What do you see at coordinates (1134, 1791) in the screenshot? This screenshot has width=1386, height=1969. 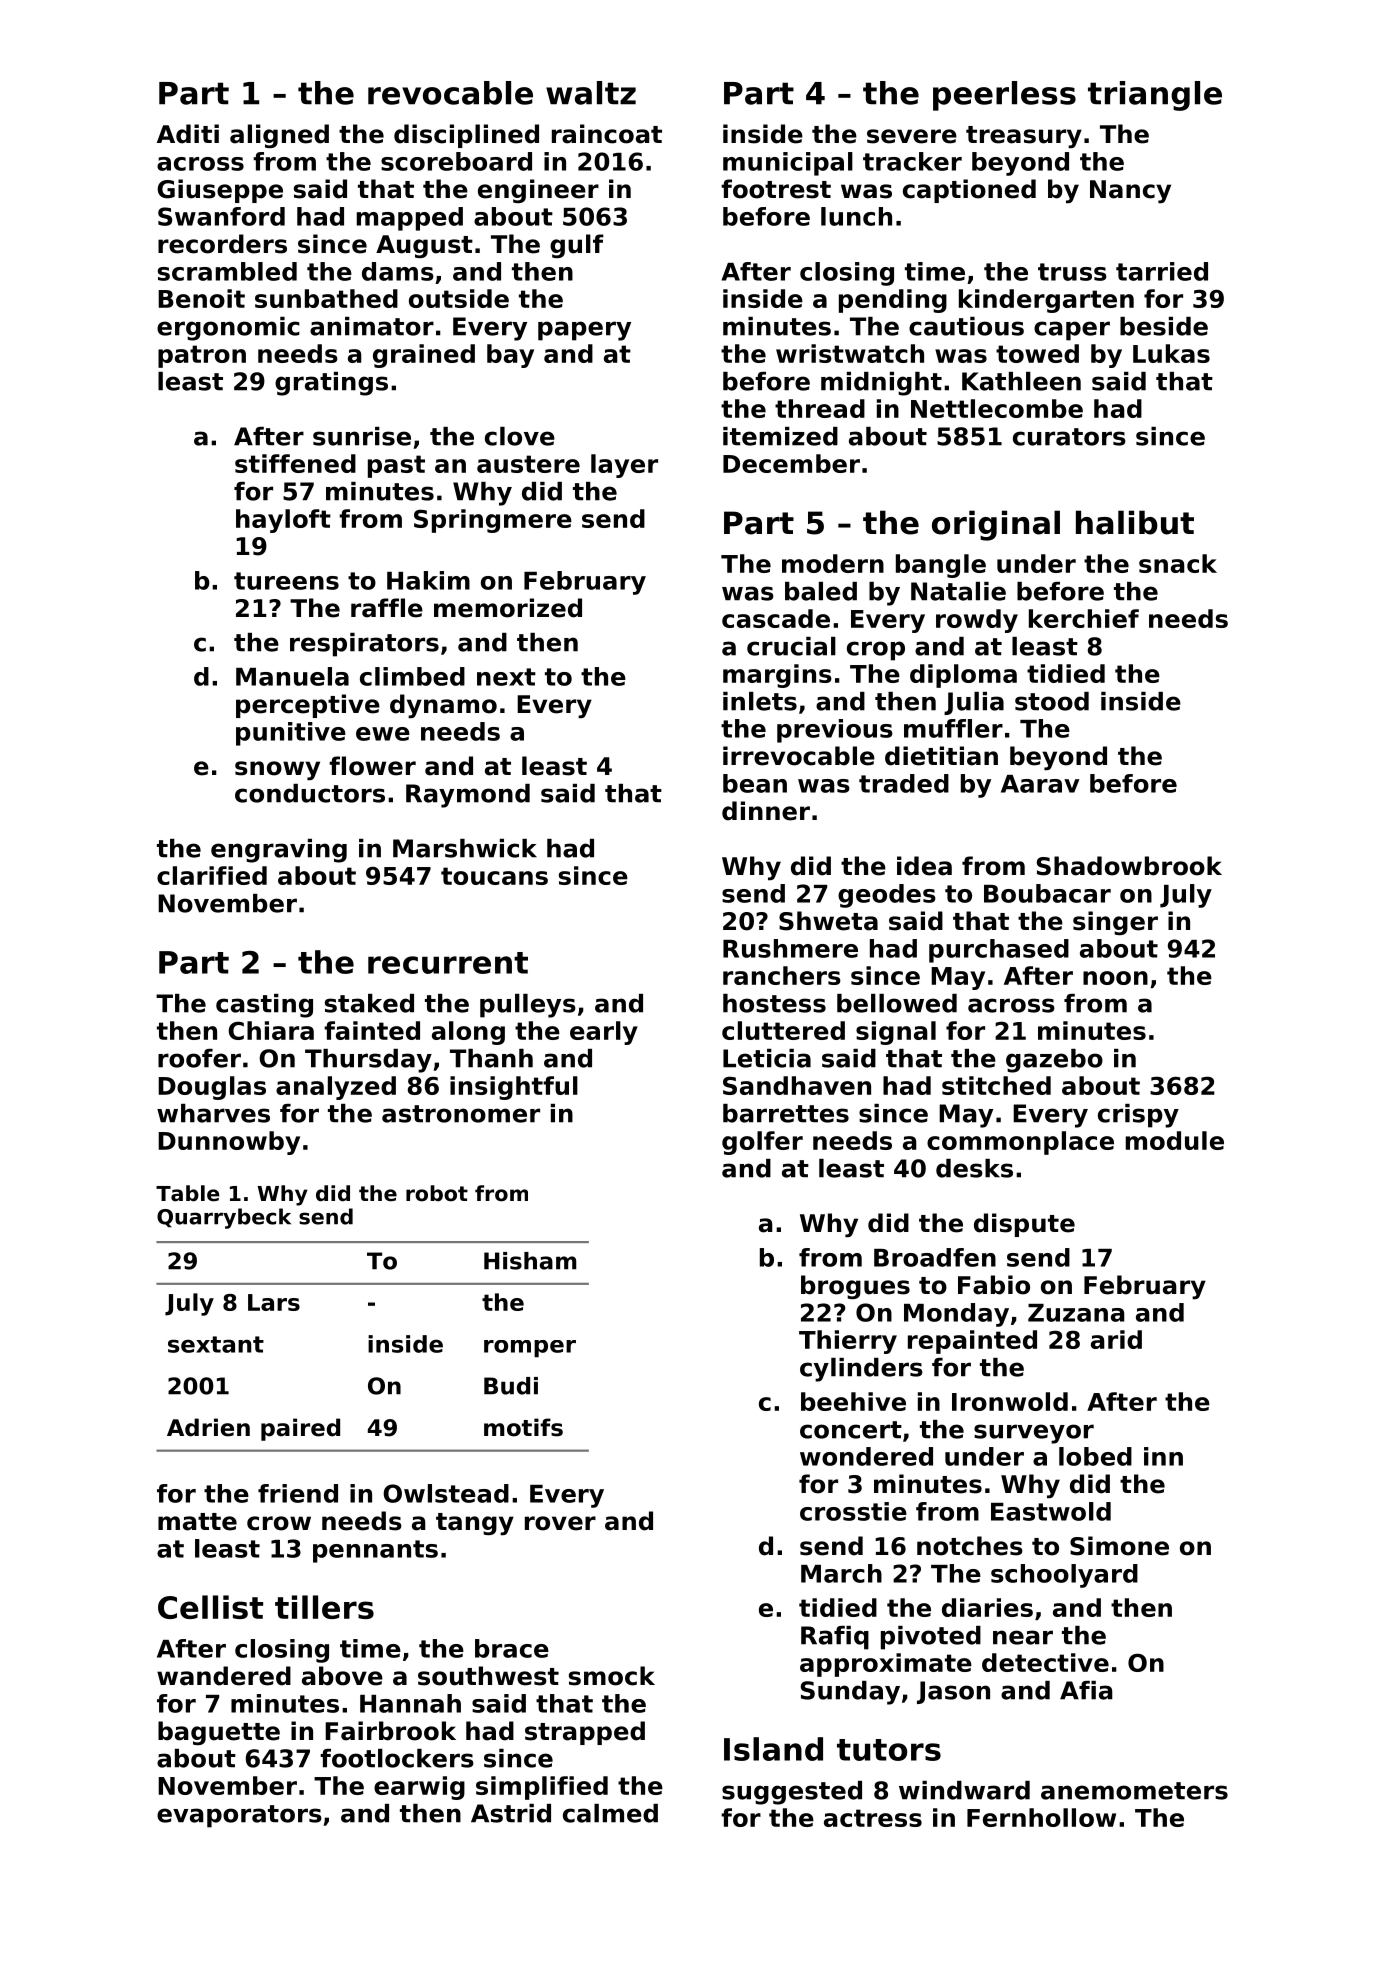 I see `anemometers` at bounding box center [1134, 1791].
